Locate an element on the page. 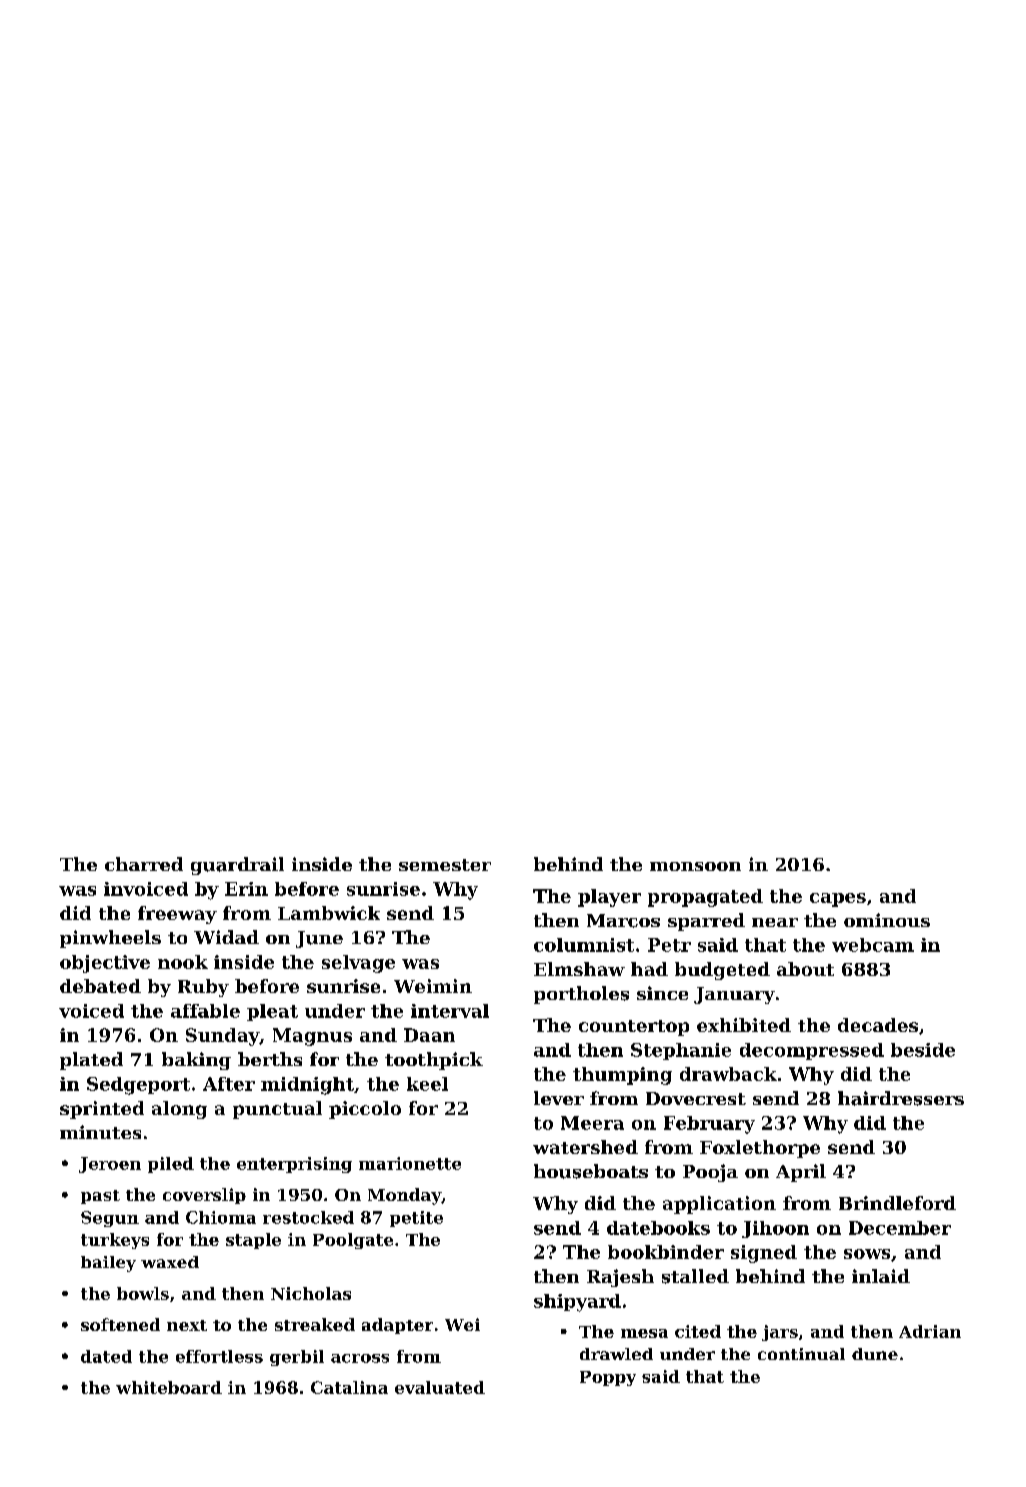  shipyard is located at coordinates (577, 1303).
